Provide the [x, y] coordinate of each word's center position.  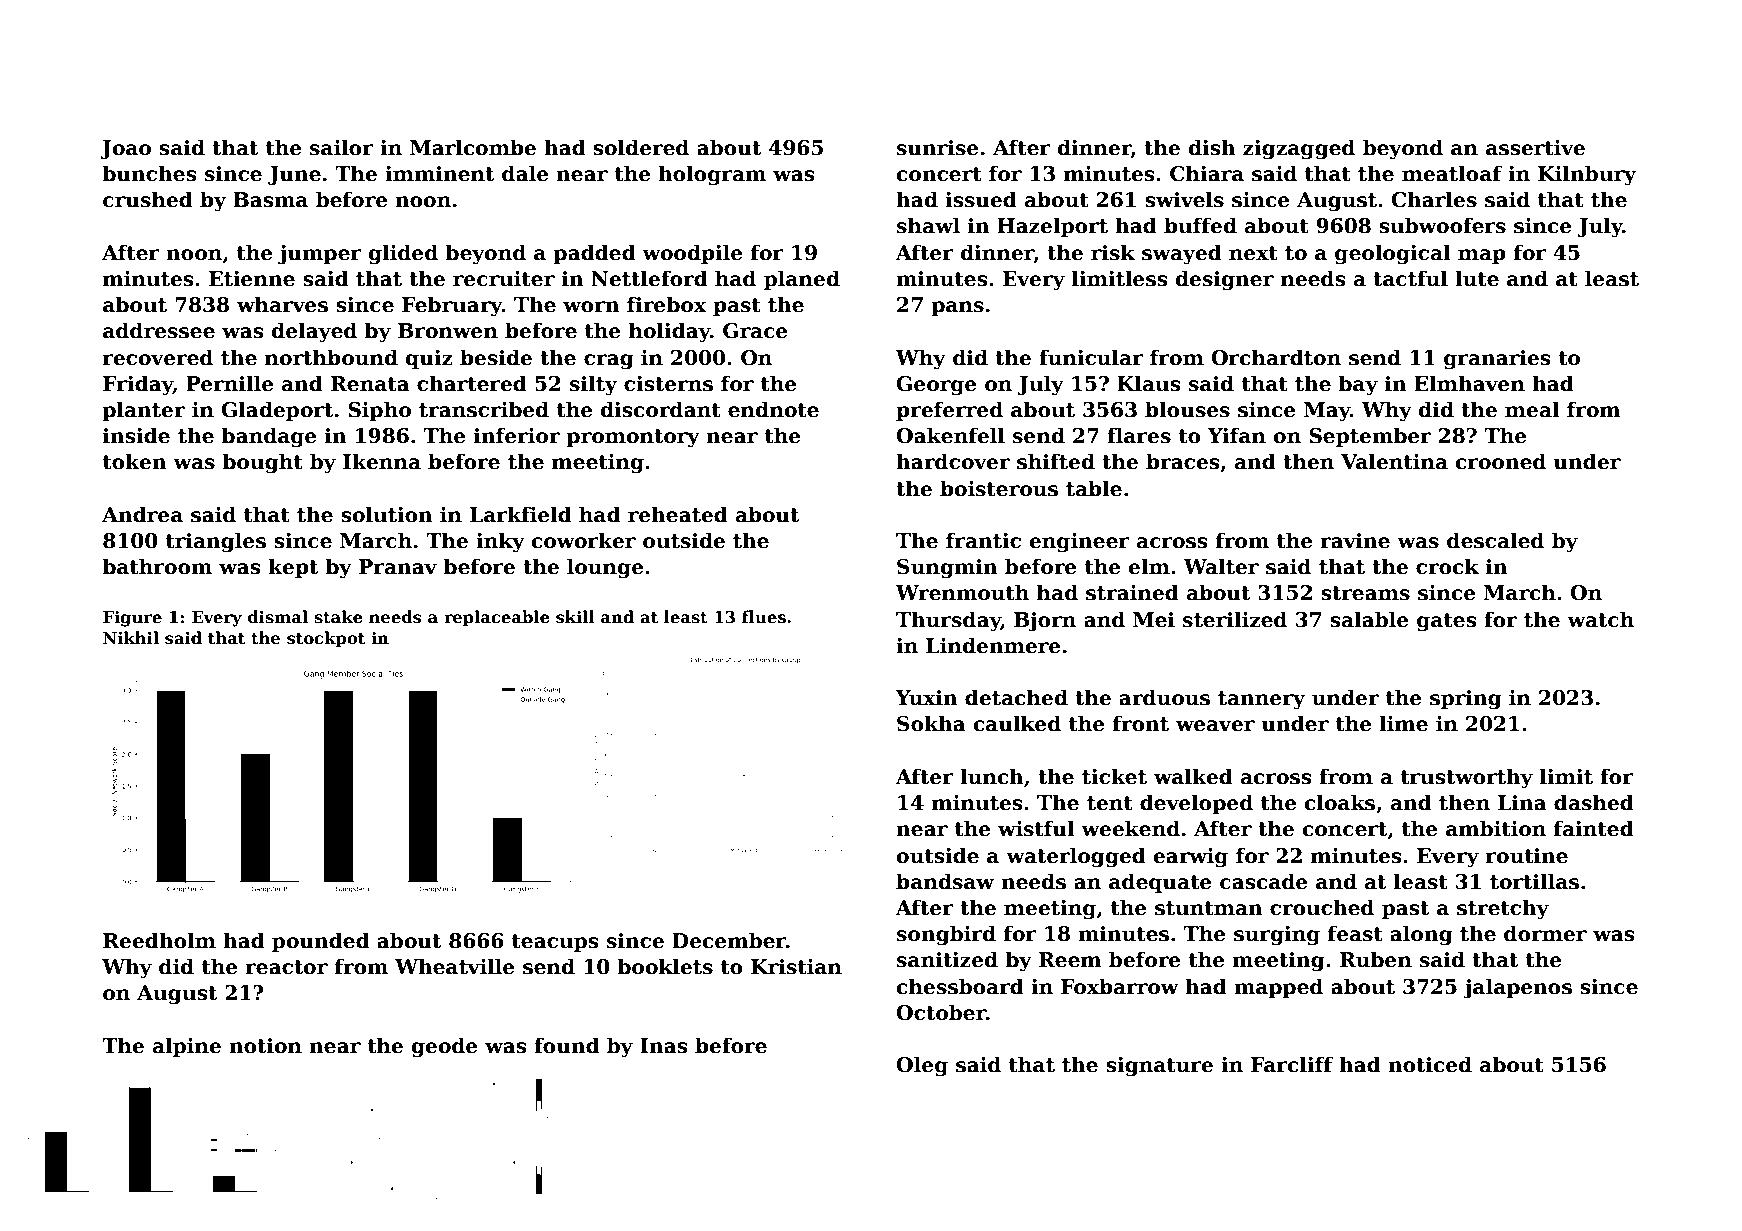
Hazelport [1052, 227]
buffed [1200, 225]
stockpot [326, 639]
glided [403, 254]
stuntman [1209, 908]
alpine [187, 1047]
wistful [1036, 828]
